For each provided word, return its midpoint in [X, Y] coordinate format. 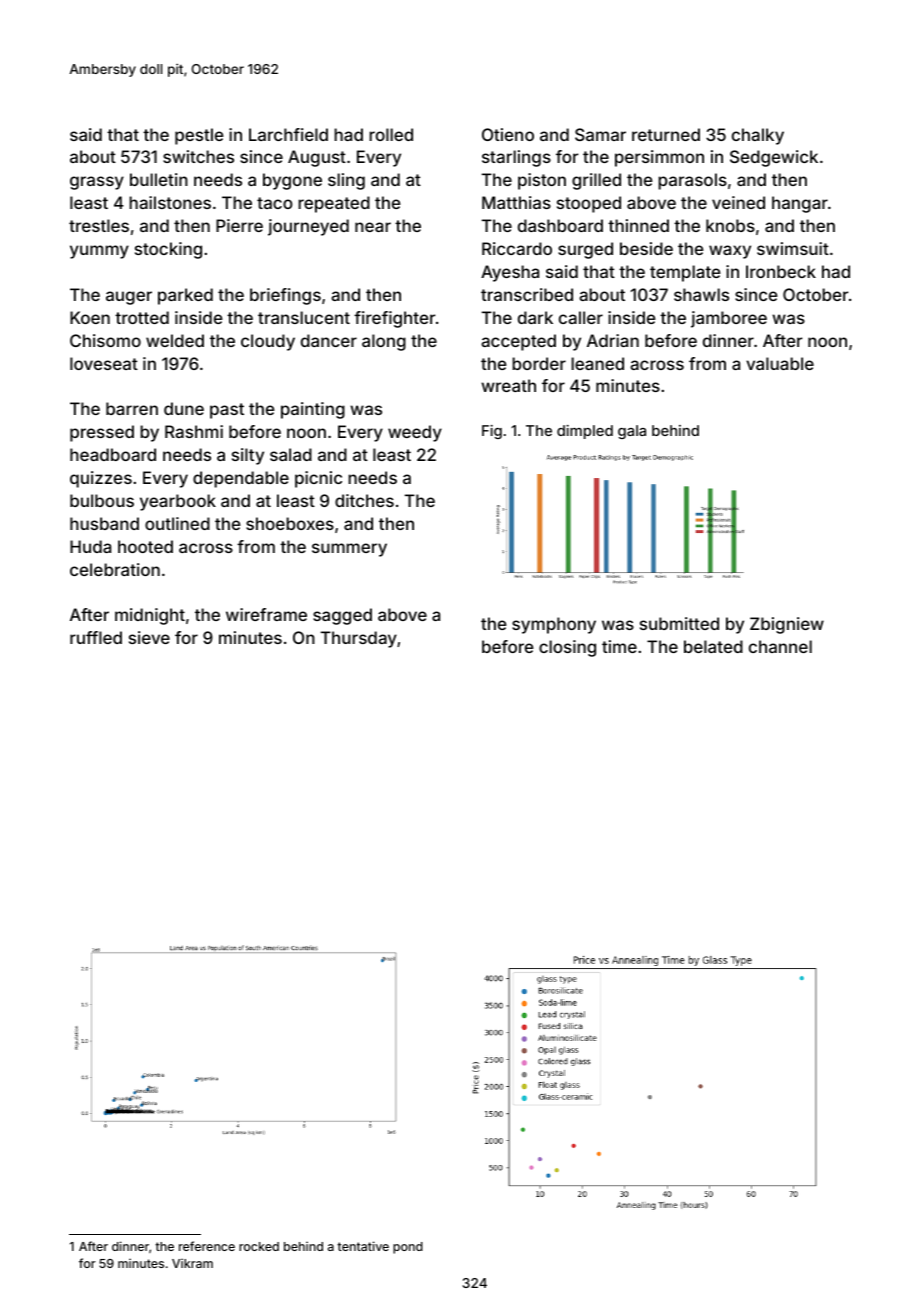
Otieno [508, 134]
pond [408, 1248]
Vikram [192, 1263]
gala [632, 432]
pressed [102, 433]
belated [713, 646]
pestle [199, 136]
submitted [679, 623]
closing [567, 648]
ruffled [96, 637]
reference [207, 1246]
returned [666, 134]
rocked [259, 1246]
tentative [363, 1246]
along [384, 342]
